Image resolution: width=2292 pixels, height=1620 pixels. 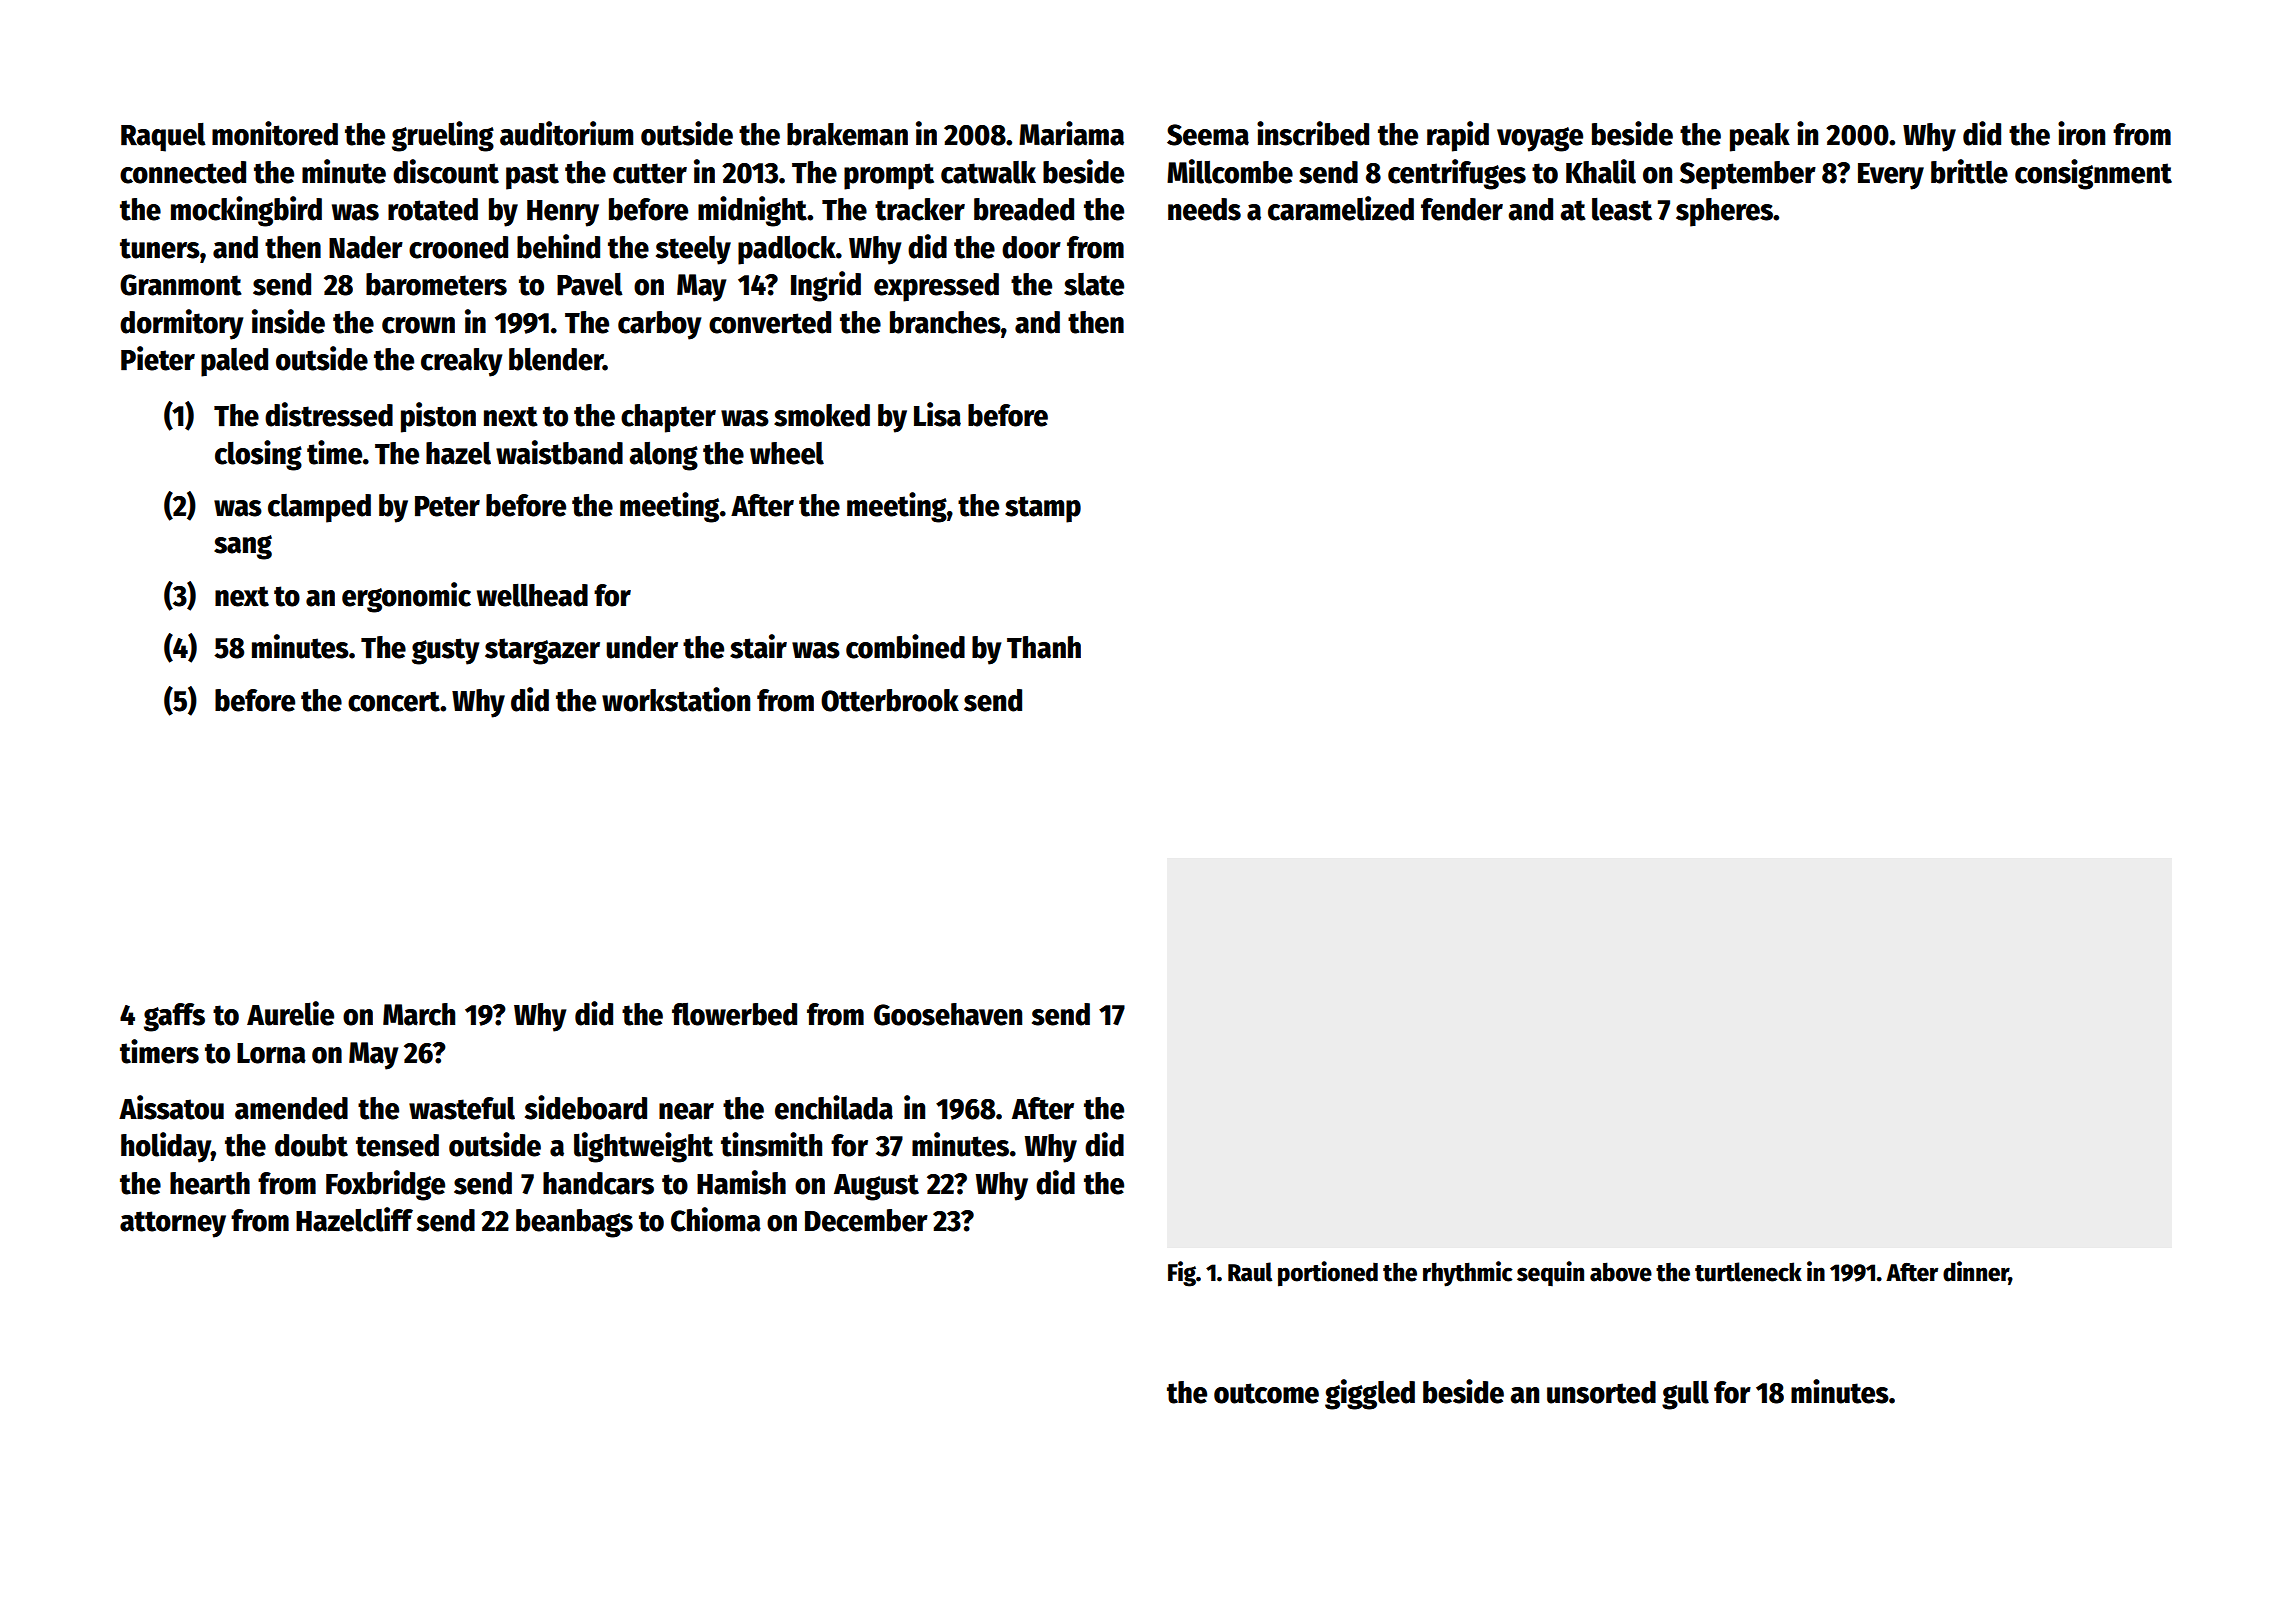 I want to click on slate, so click(x=1094, y=284).
